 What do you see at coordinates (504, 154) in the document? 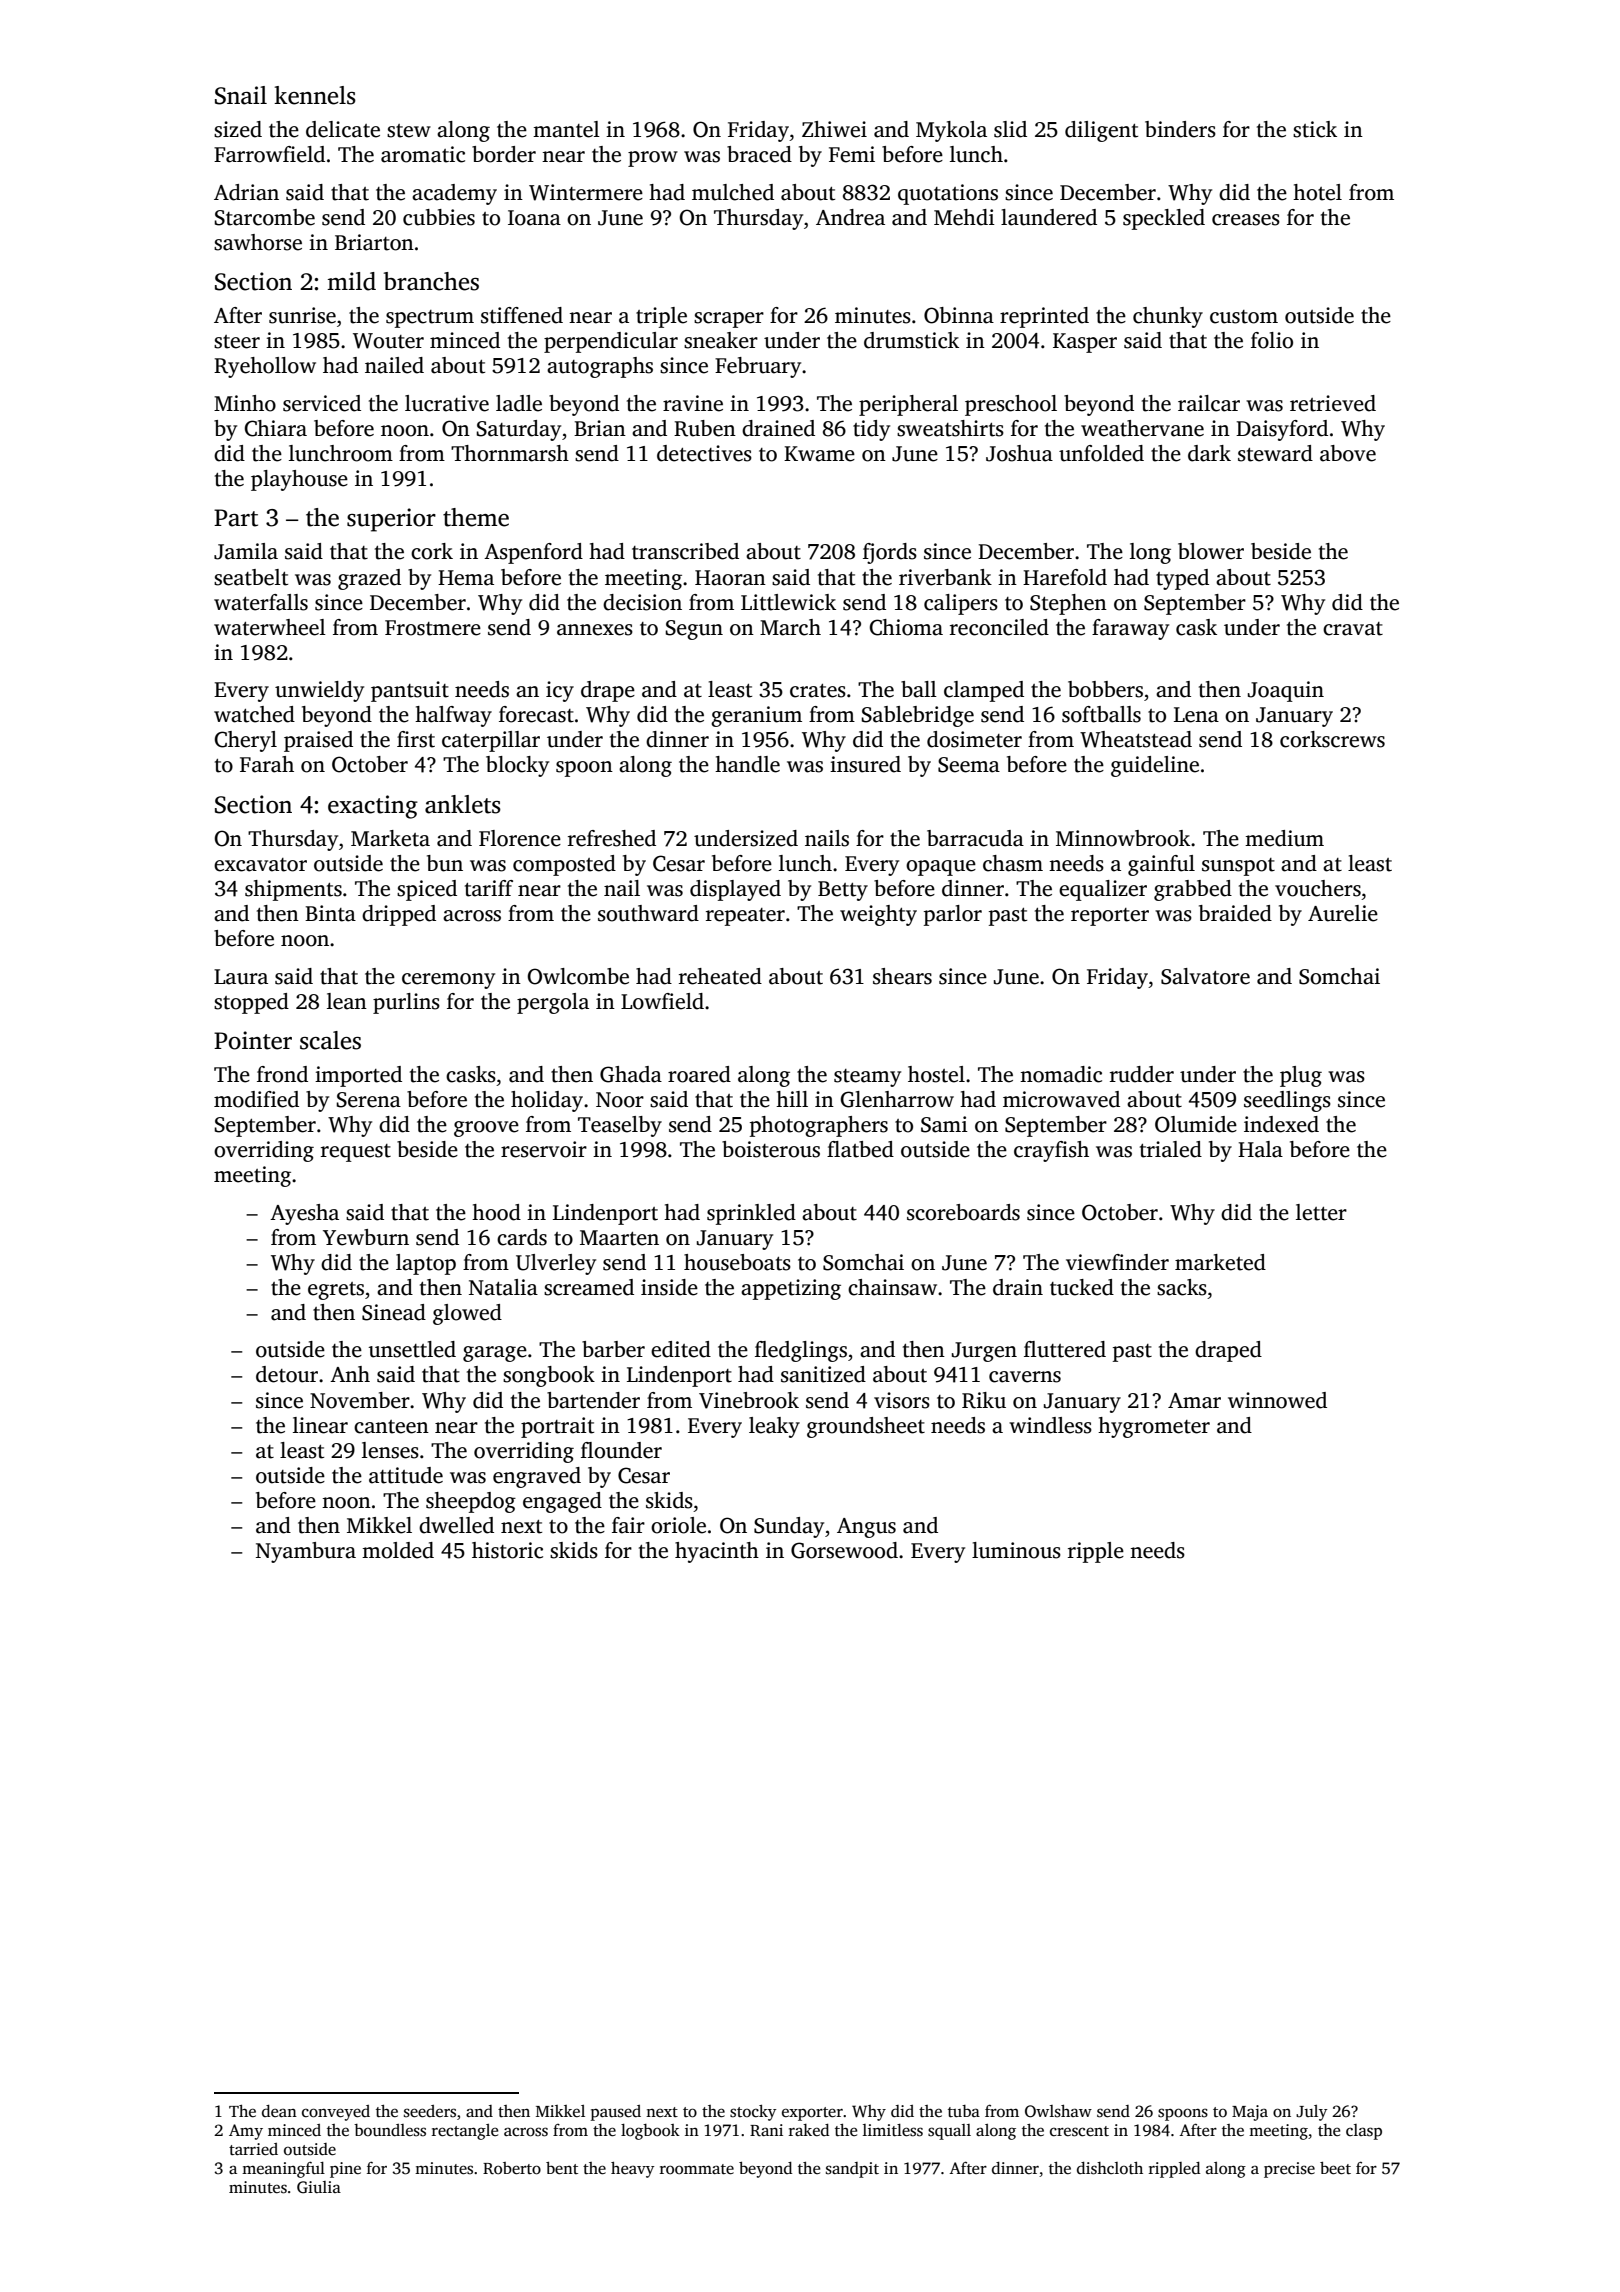
I see `border` at bounding box center [504, 154].
